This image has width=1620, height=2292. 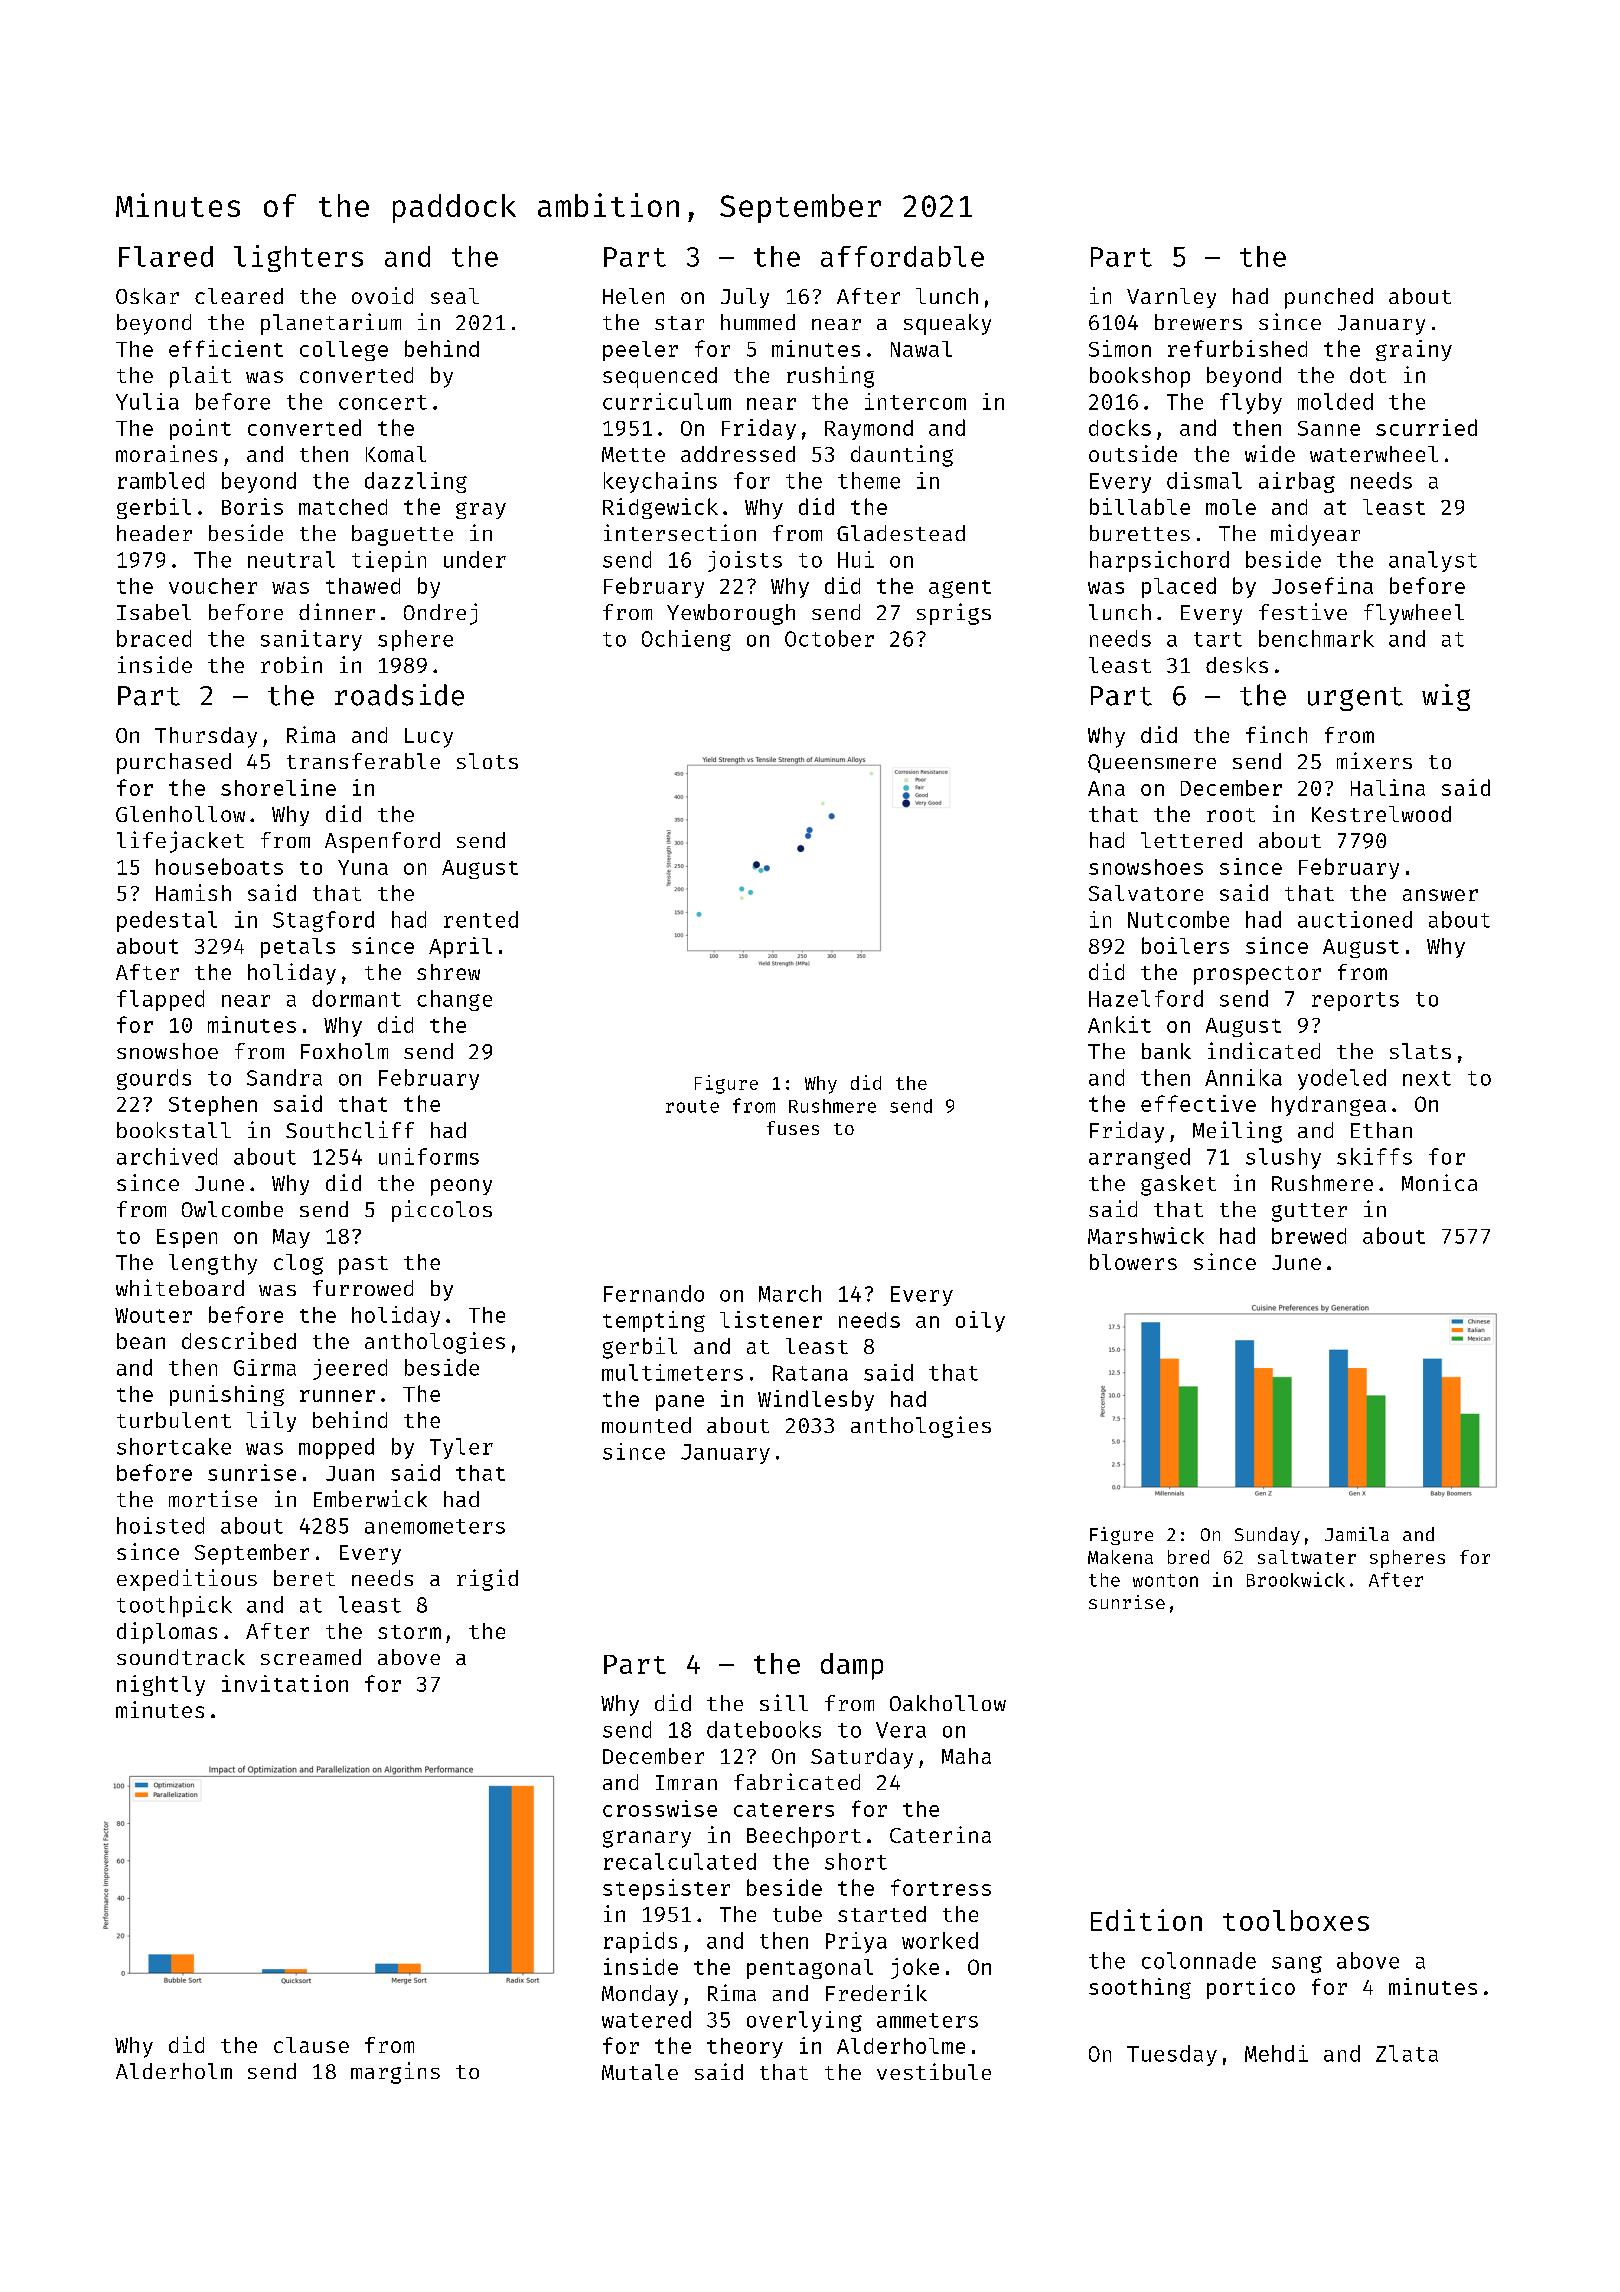 What do you see at coordinates (1355, 1001) in the image?
I see `reports` at bounding box center [1355, 1001].
